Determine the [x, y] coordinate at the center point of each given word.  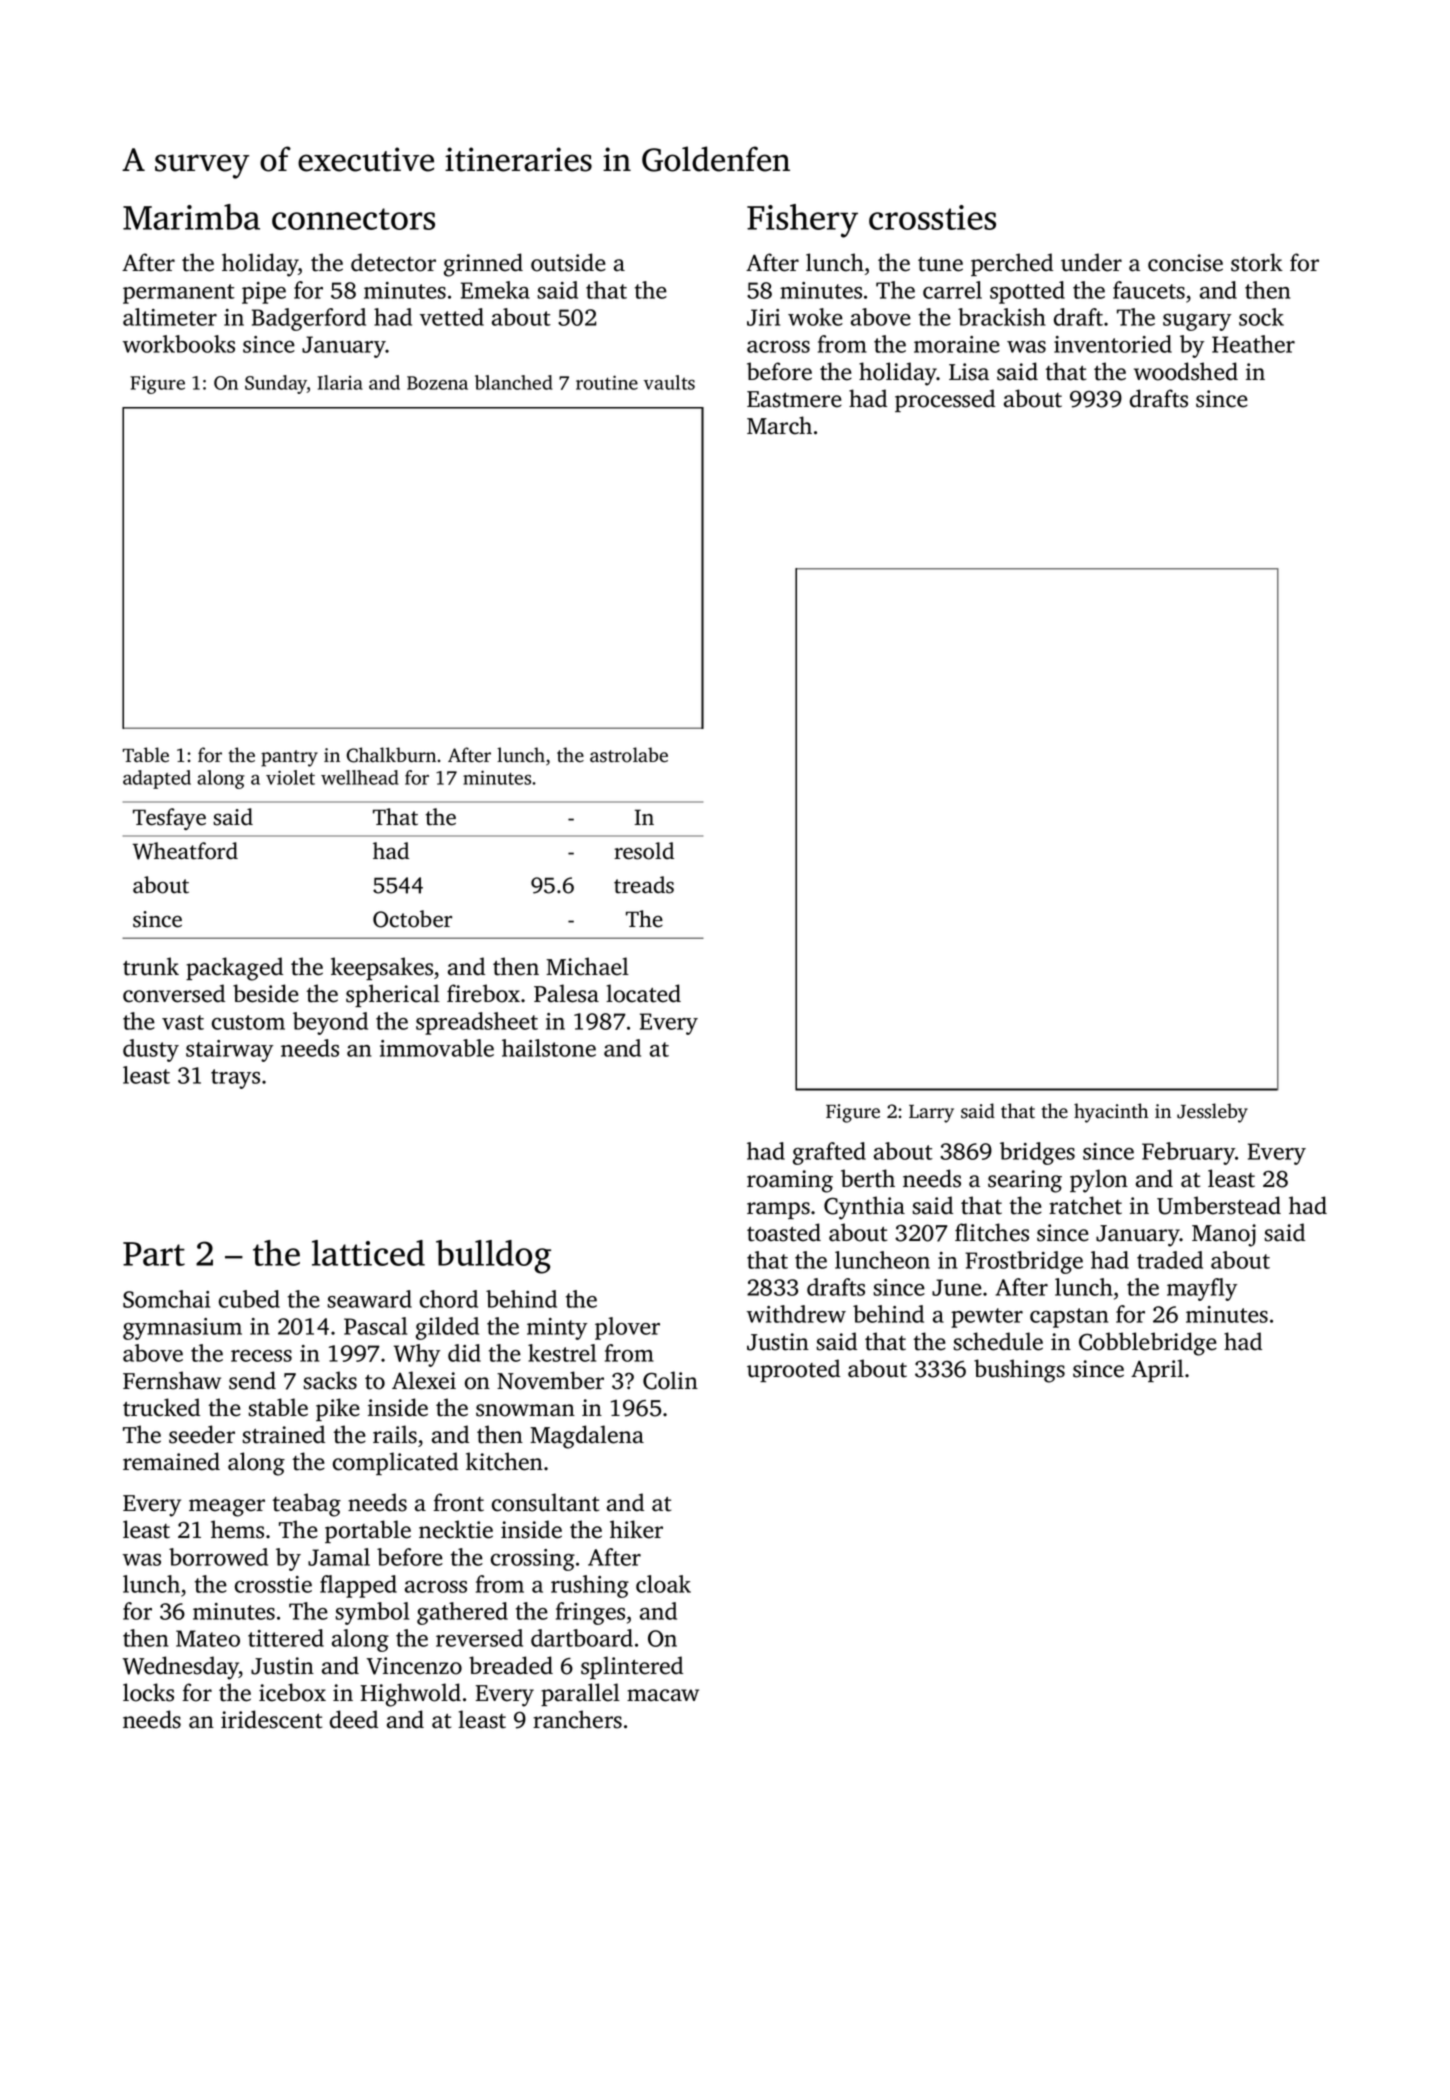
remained [171, 1461]
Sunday [276, 384]
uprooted [793, 1370]
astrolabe [629, 755]
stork [1257, 262]
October [412, 919]
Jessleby [1212, 1113]
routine [607, 382]
